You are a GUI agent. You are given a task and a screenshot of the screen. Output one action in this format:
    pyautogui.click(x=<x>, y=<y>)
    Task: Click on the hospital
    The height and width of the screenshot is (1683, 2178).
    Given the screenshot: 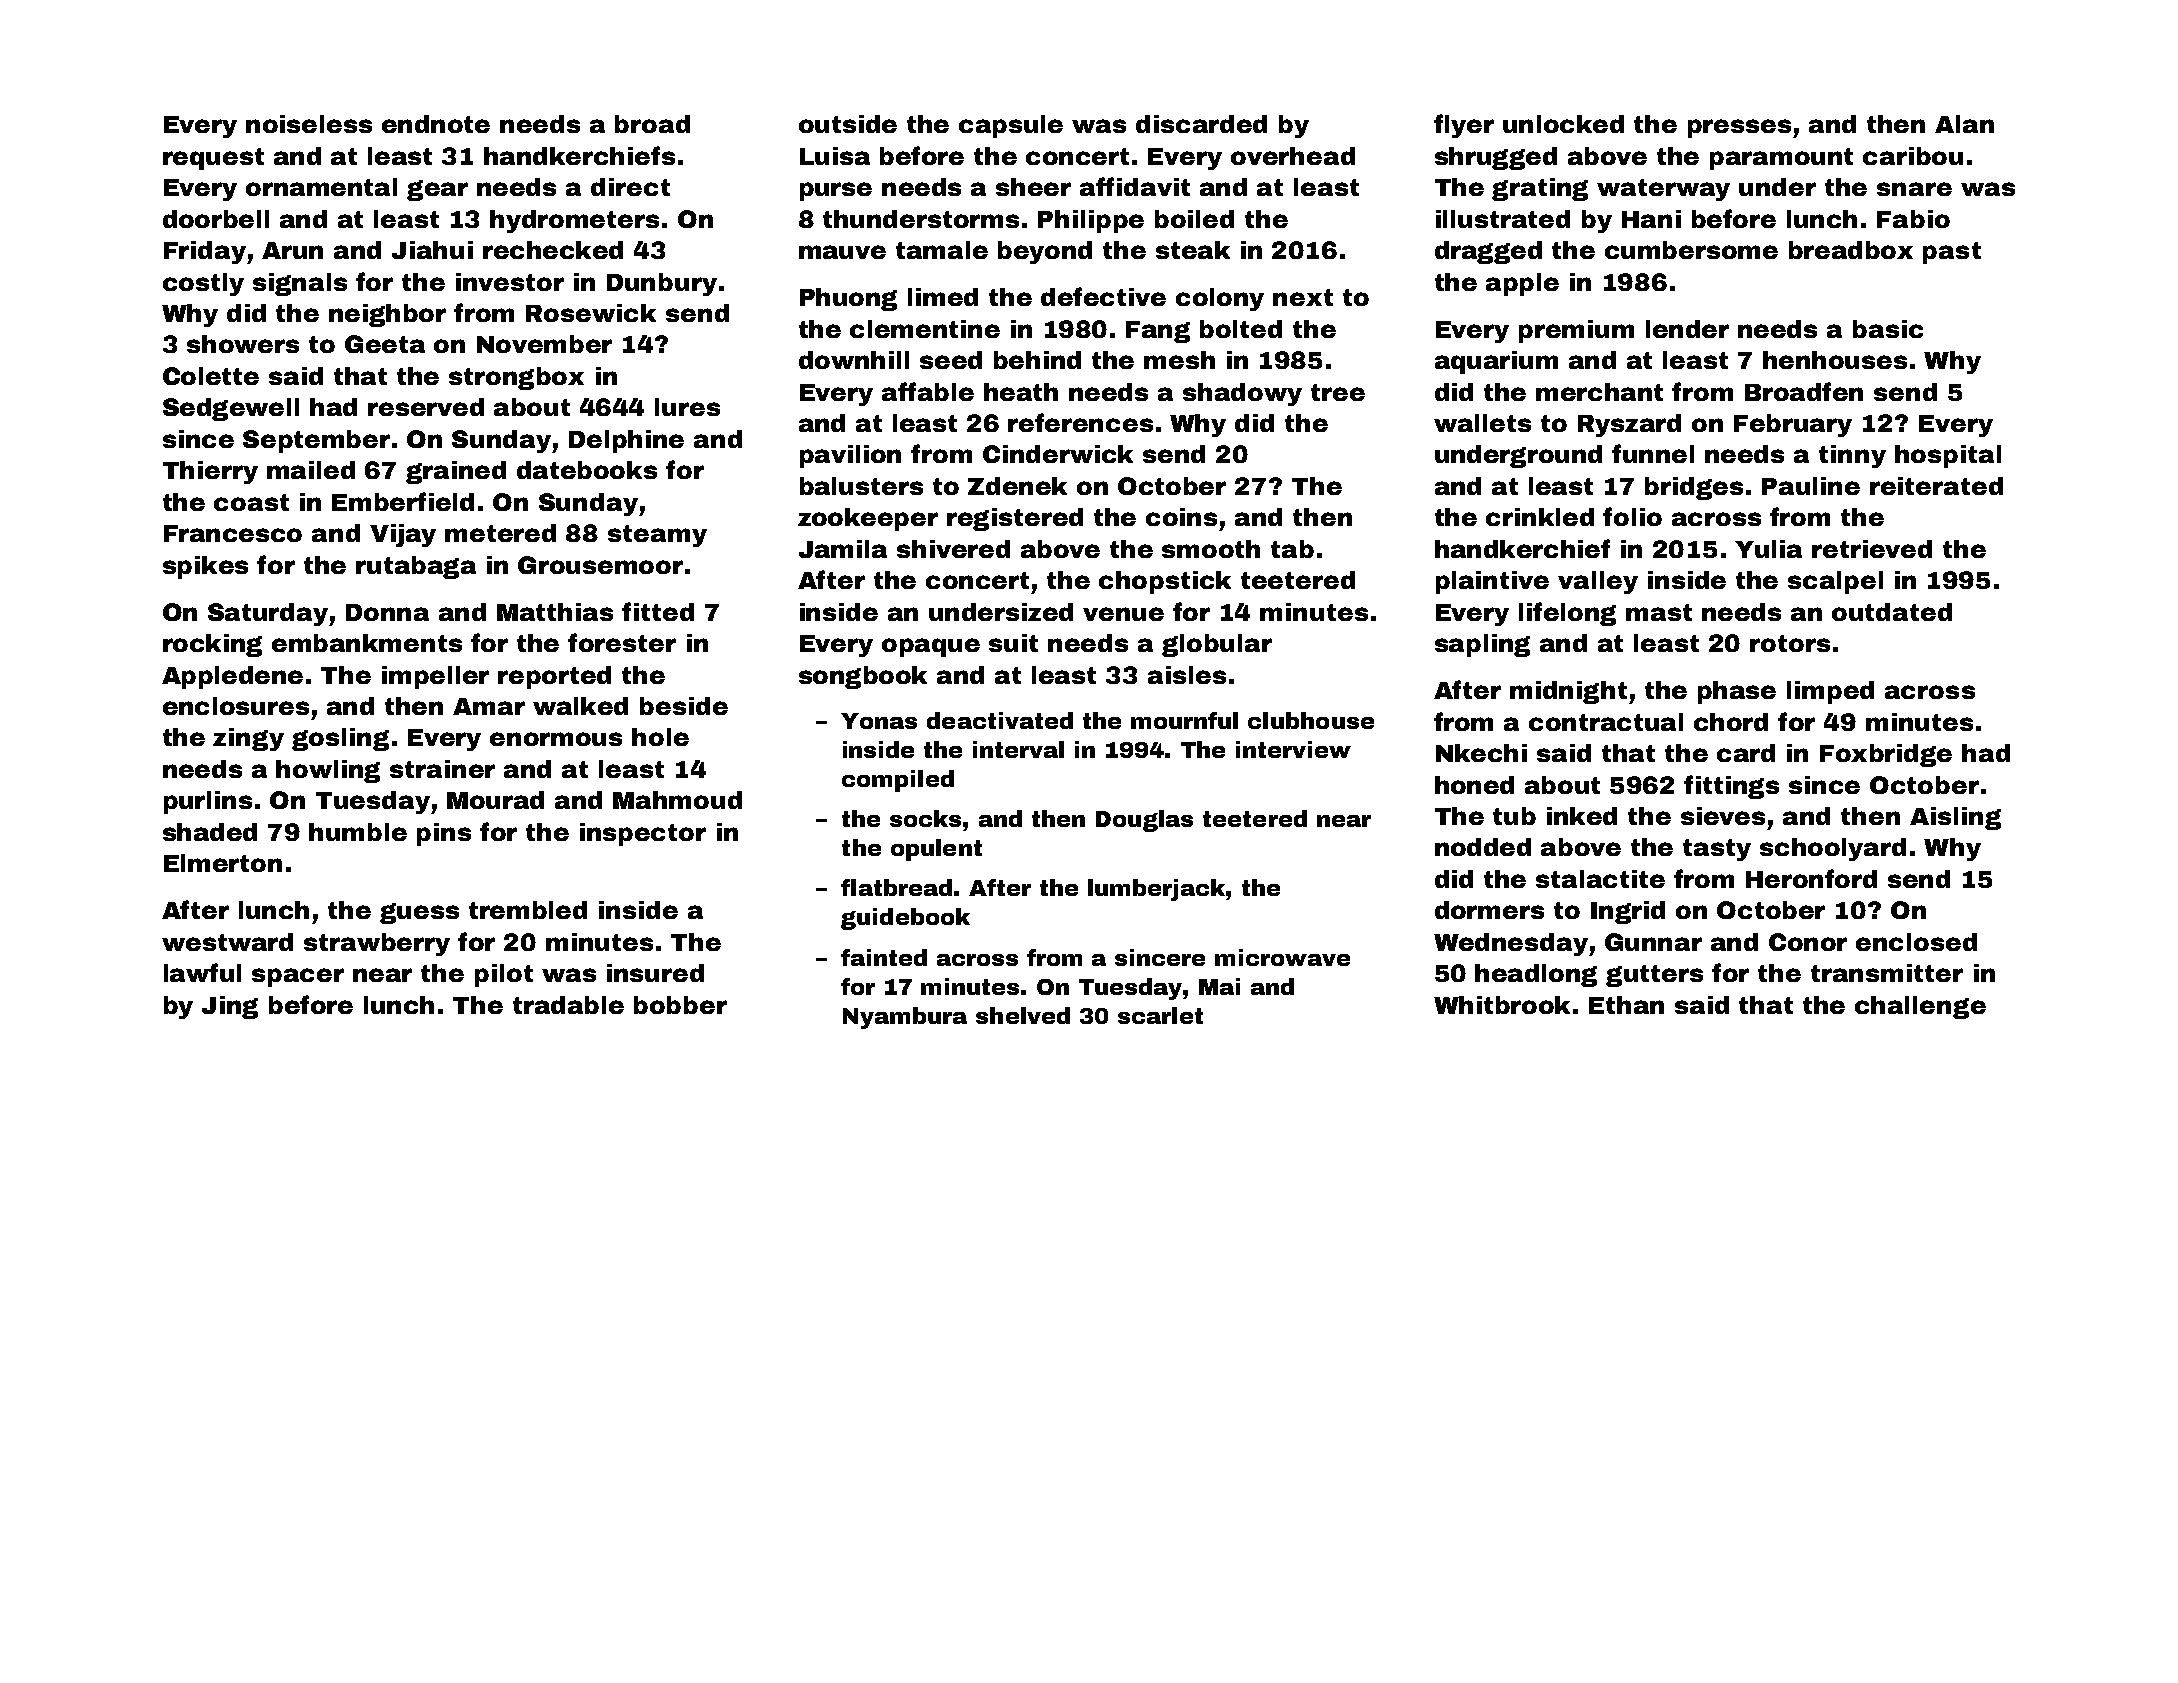 What is the action you would take?
    pyautogui.click(x=1948, y=456)
